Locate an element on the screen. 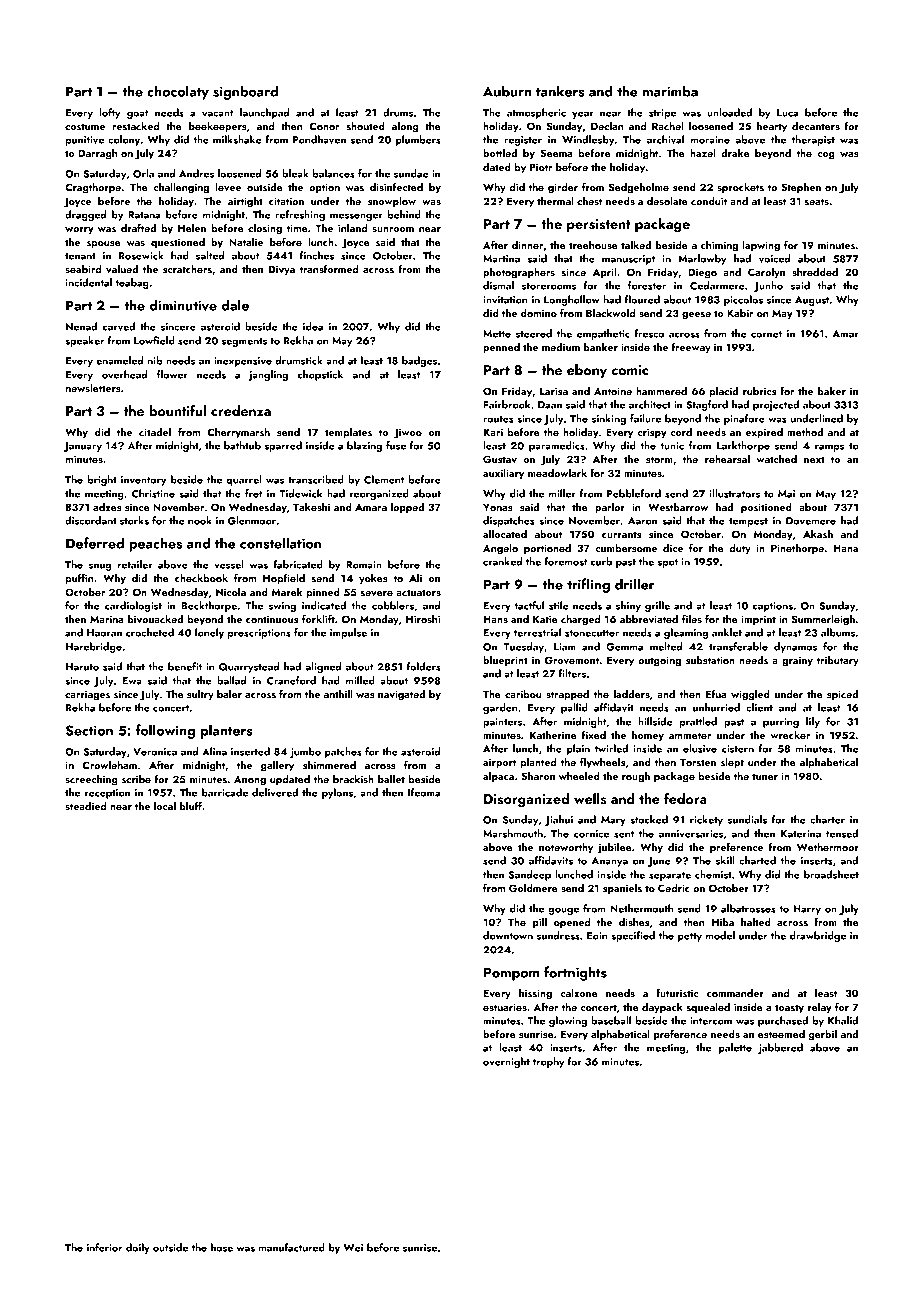 This screenshot has width=924, height=1308. Goldmere is located at coordinates (533, 888).
